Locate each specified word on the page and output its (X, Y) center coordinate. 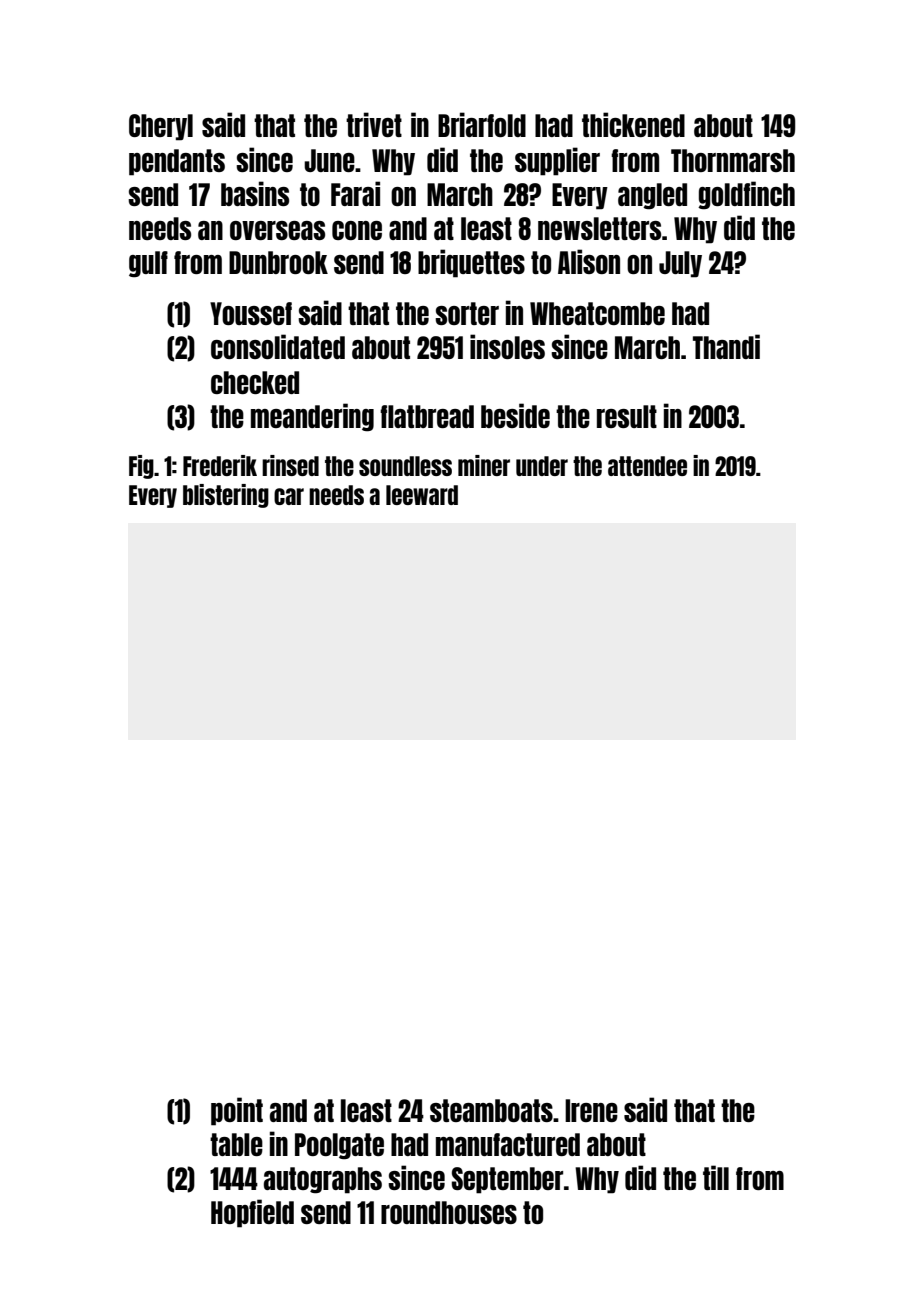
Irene (591, 1110)
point (237, 1111)
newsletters (599, 228)
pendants (177, 162)
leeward (422, 495)
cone (357, 230)
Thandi (726, 346)
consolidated (278, 346)
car (289, 496)
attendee (647, 466)
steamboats (491, 1110)
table (236, 1144)
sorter (467, 313)
